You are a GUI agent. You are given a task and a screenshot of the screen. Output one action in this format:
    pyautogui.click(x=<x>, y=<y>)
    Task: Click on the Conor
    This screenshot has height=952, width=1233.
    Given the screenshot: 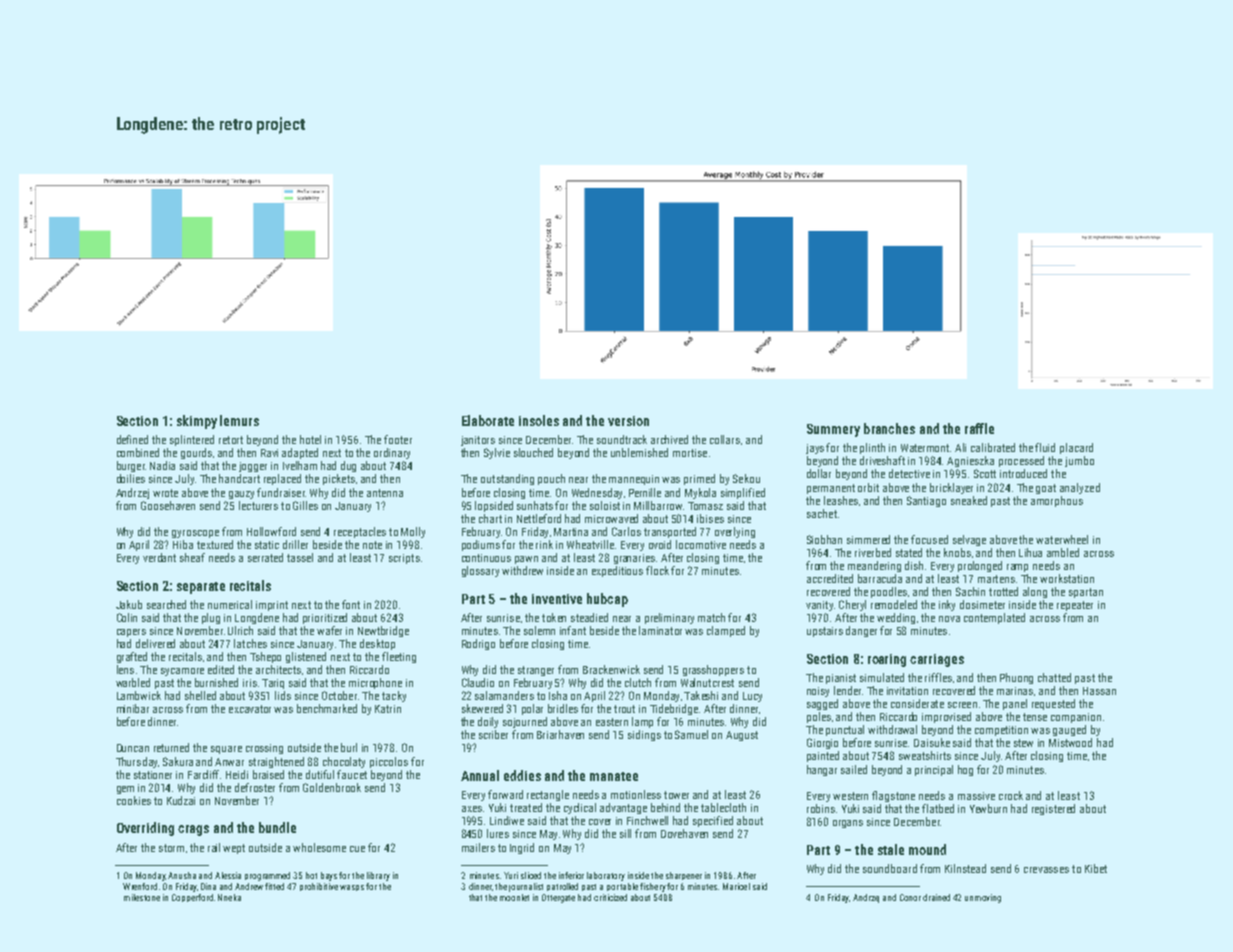 What is the action you would take?
    pyautogui.click(x=910, y=897)
